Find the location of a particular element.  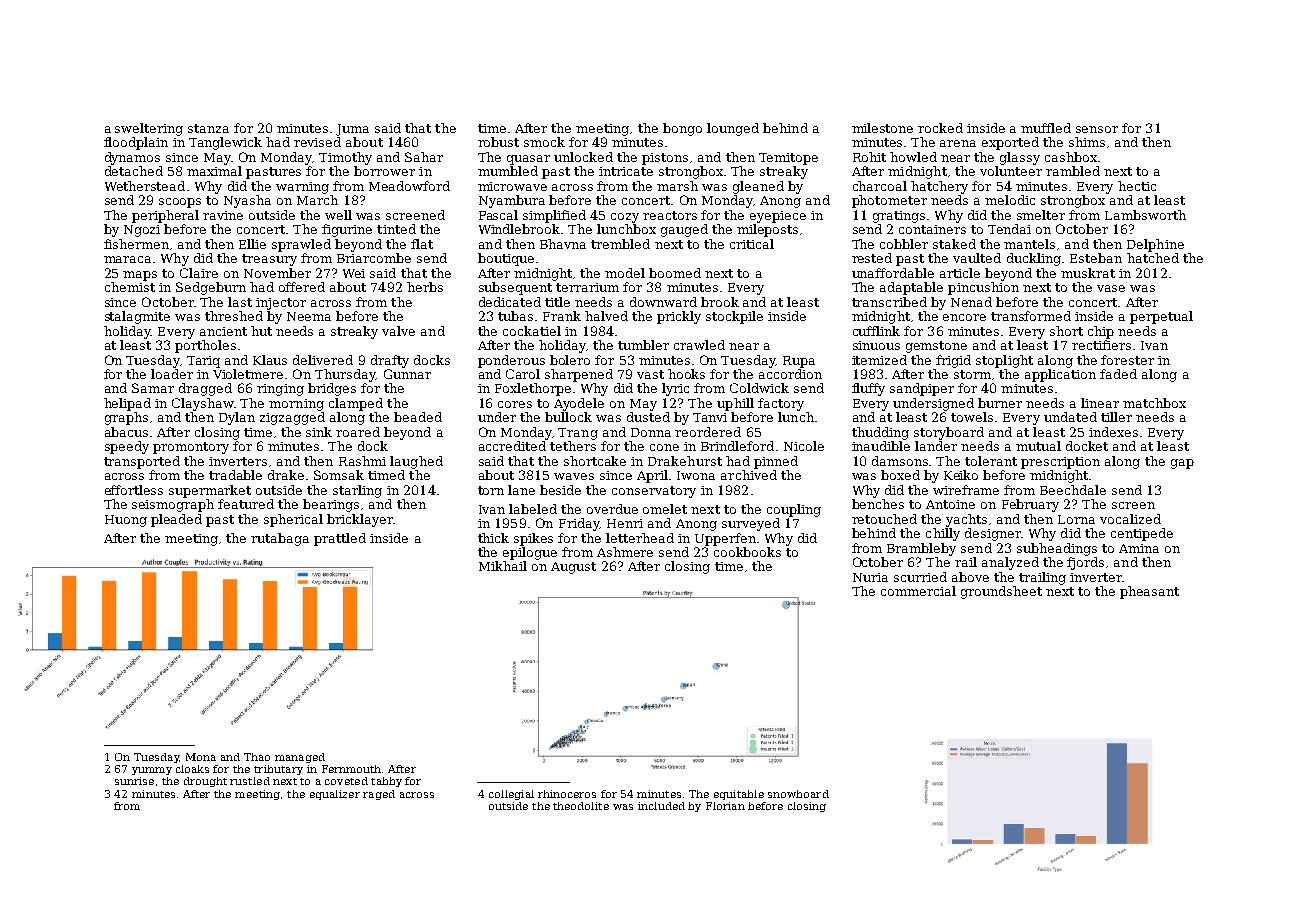

Nuria is located at coordinates (870, 577).
